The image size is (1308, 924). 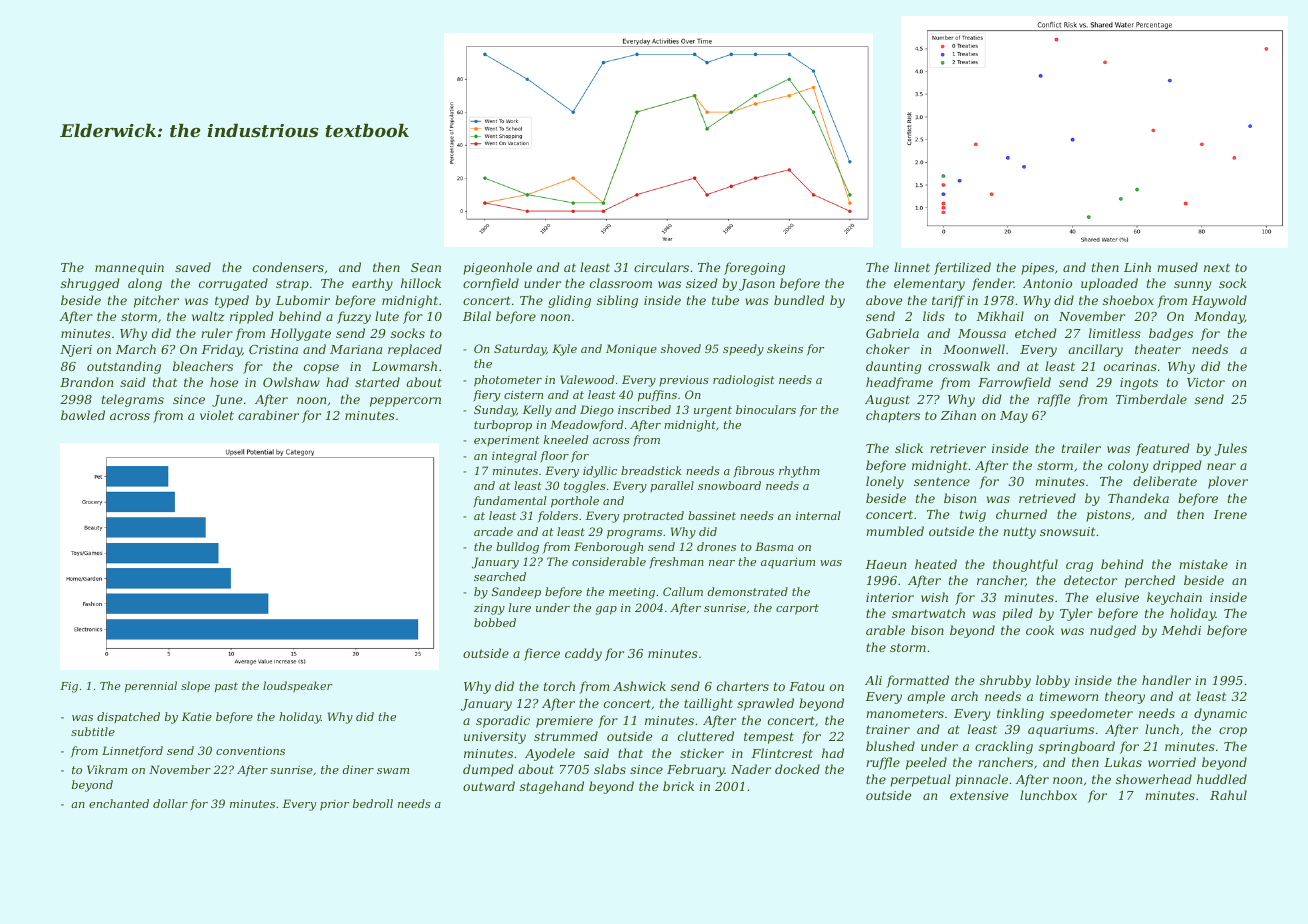 I want to click on integral, so click(x=514, y=457).
